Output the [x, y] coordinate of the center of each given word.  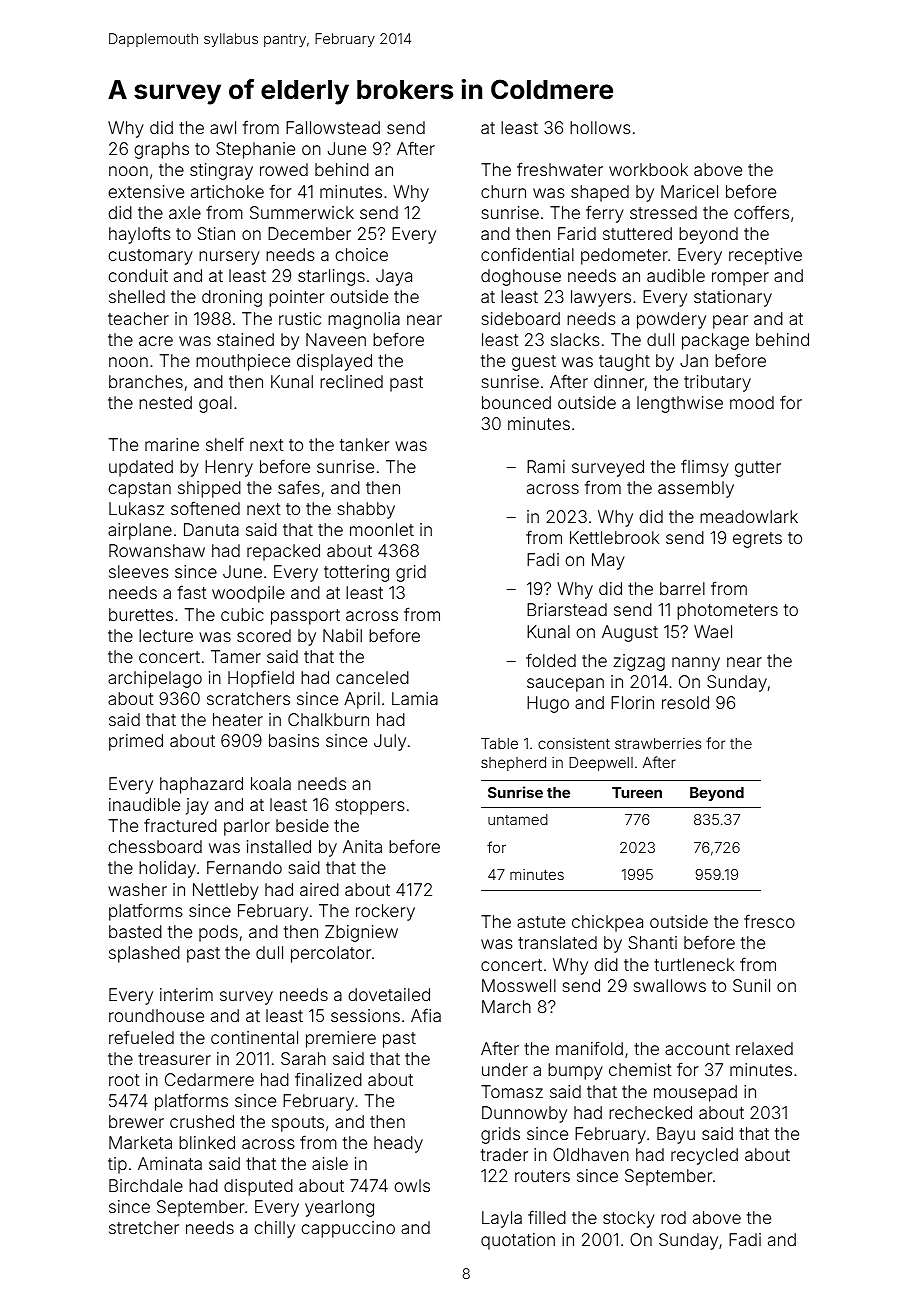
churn [503, 191]
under [505, 1069]
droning [232, 298]
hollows [600, 127]
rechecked [650, 1112]
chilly [274, 1229]
